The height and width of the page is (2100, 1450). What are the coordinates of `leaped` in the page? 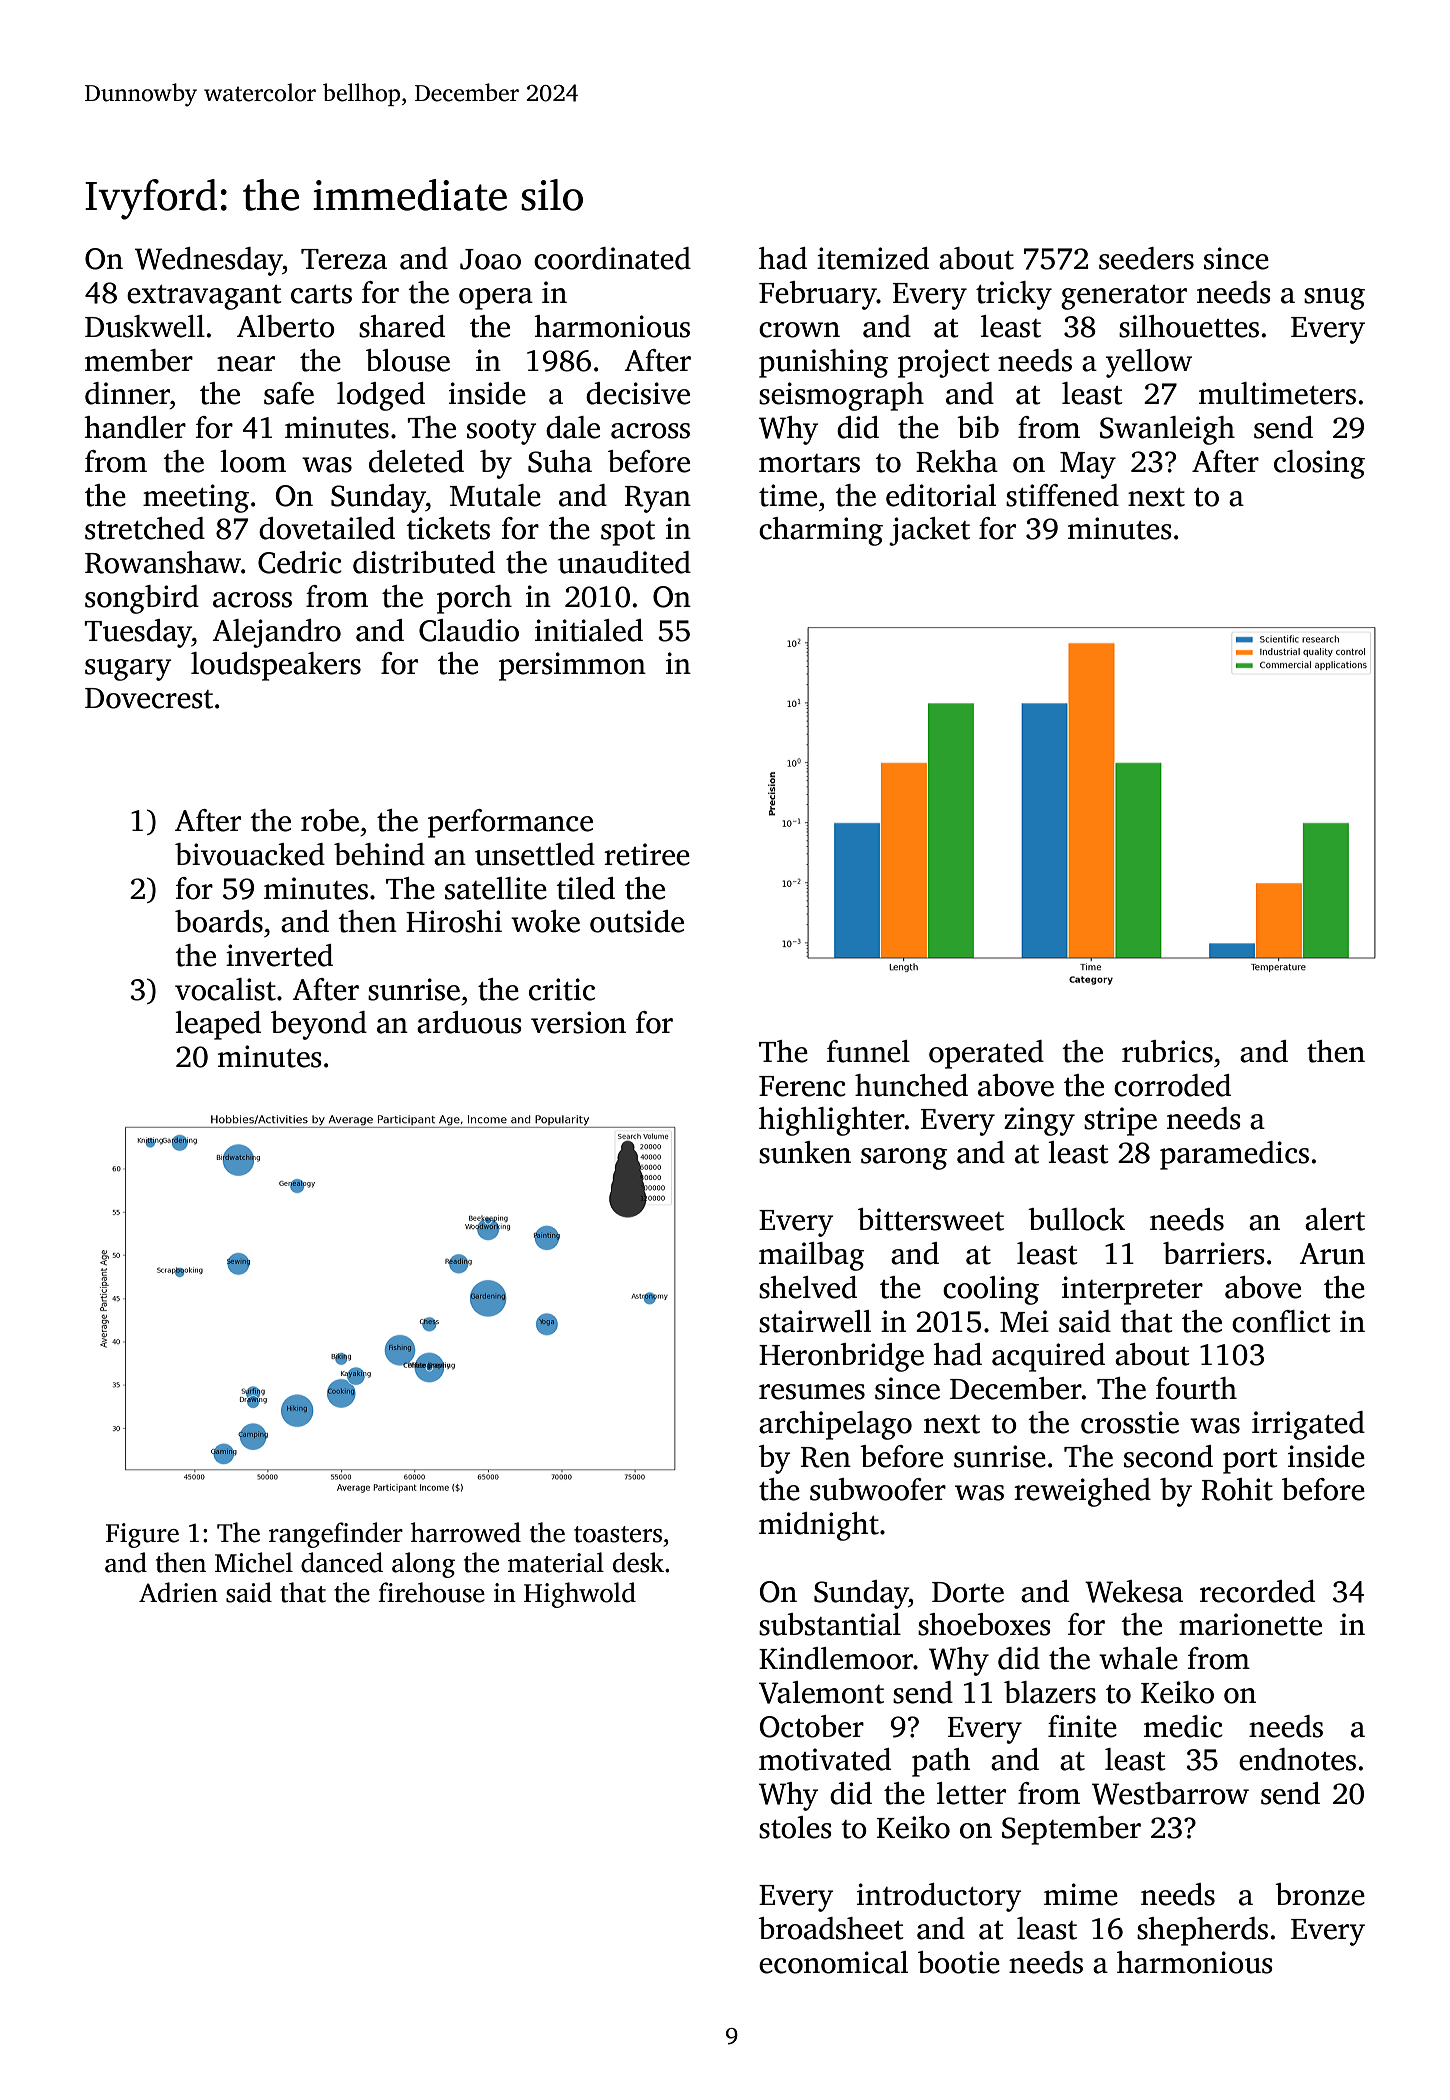 It's located at (218, 1025).
